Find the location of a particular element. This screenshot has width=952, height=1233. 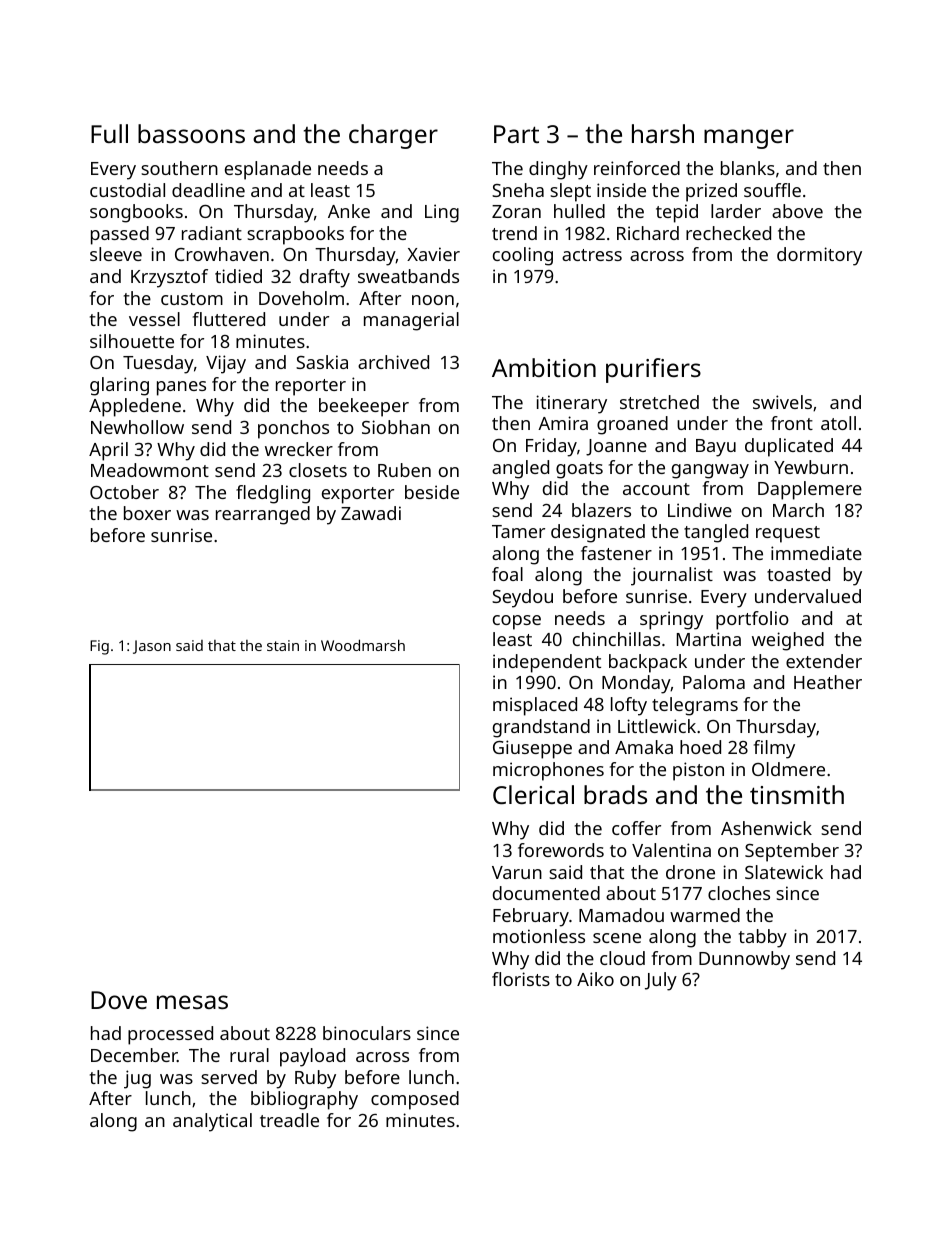

actress is located at coordinates (592, 255).
